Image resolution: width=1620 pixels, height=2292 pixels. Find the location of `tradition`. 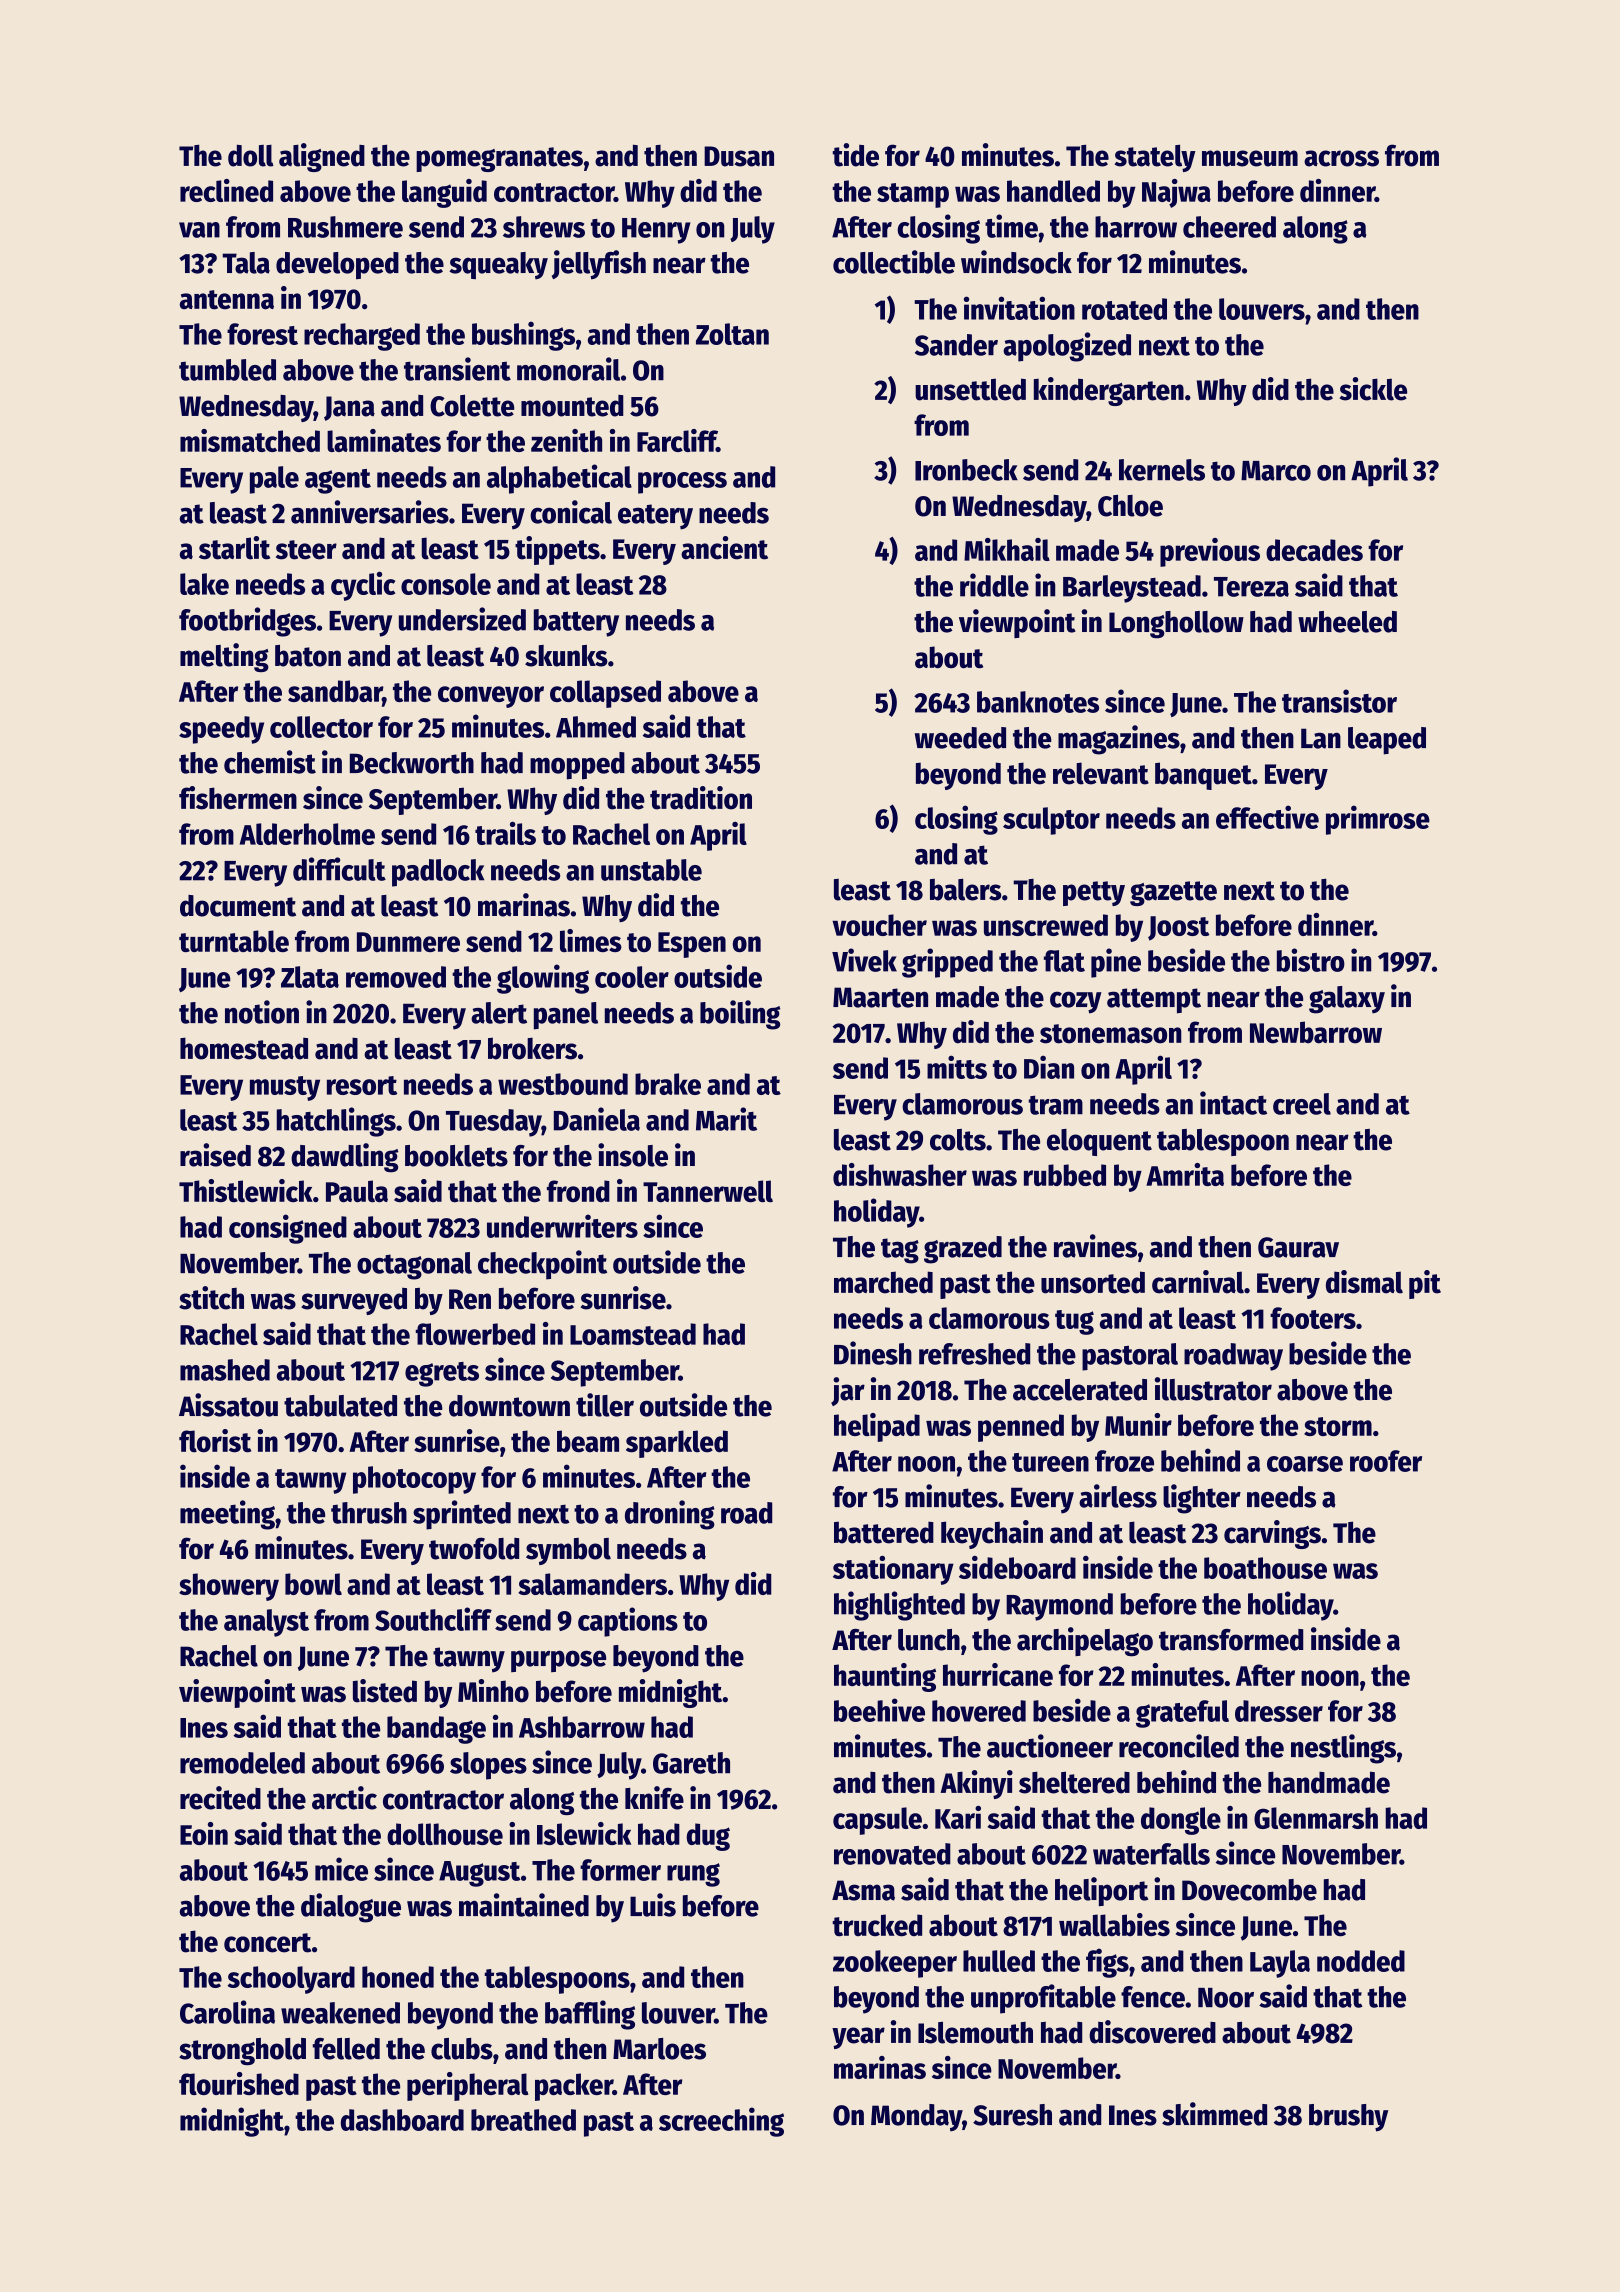

tradition is located at coordinates (701, 798).
